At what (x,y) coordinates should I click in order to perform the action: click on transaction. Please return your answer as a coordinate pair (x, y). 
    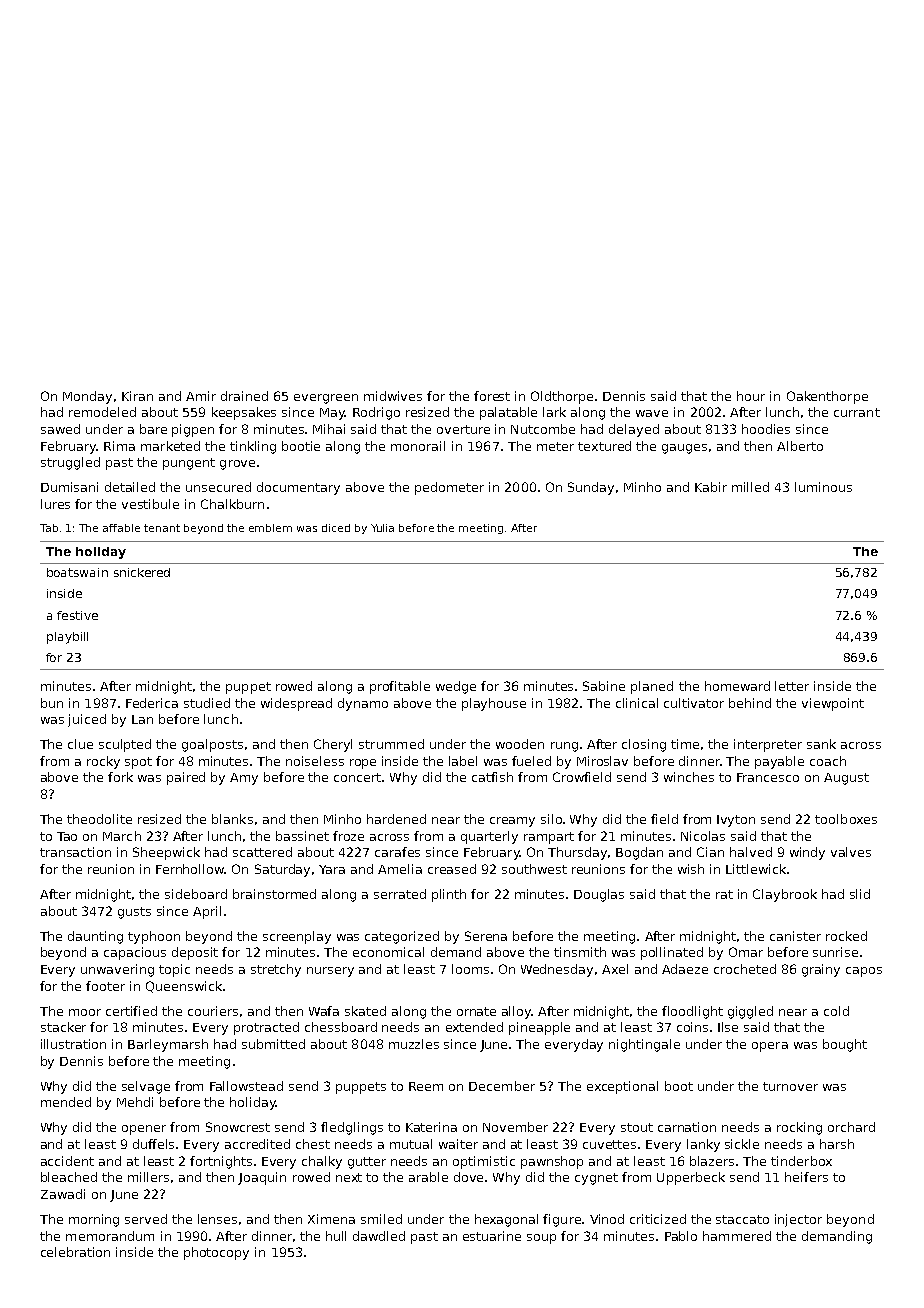
    Looking at the image, I should click on (75, 852).
